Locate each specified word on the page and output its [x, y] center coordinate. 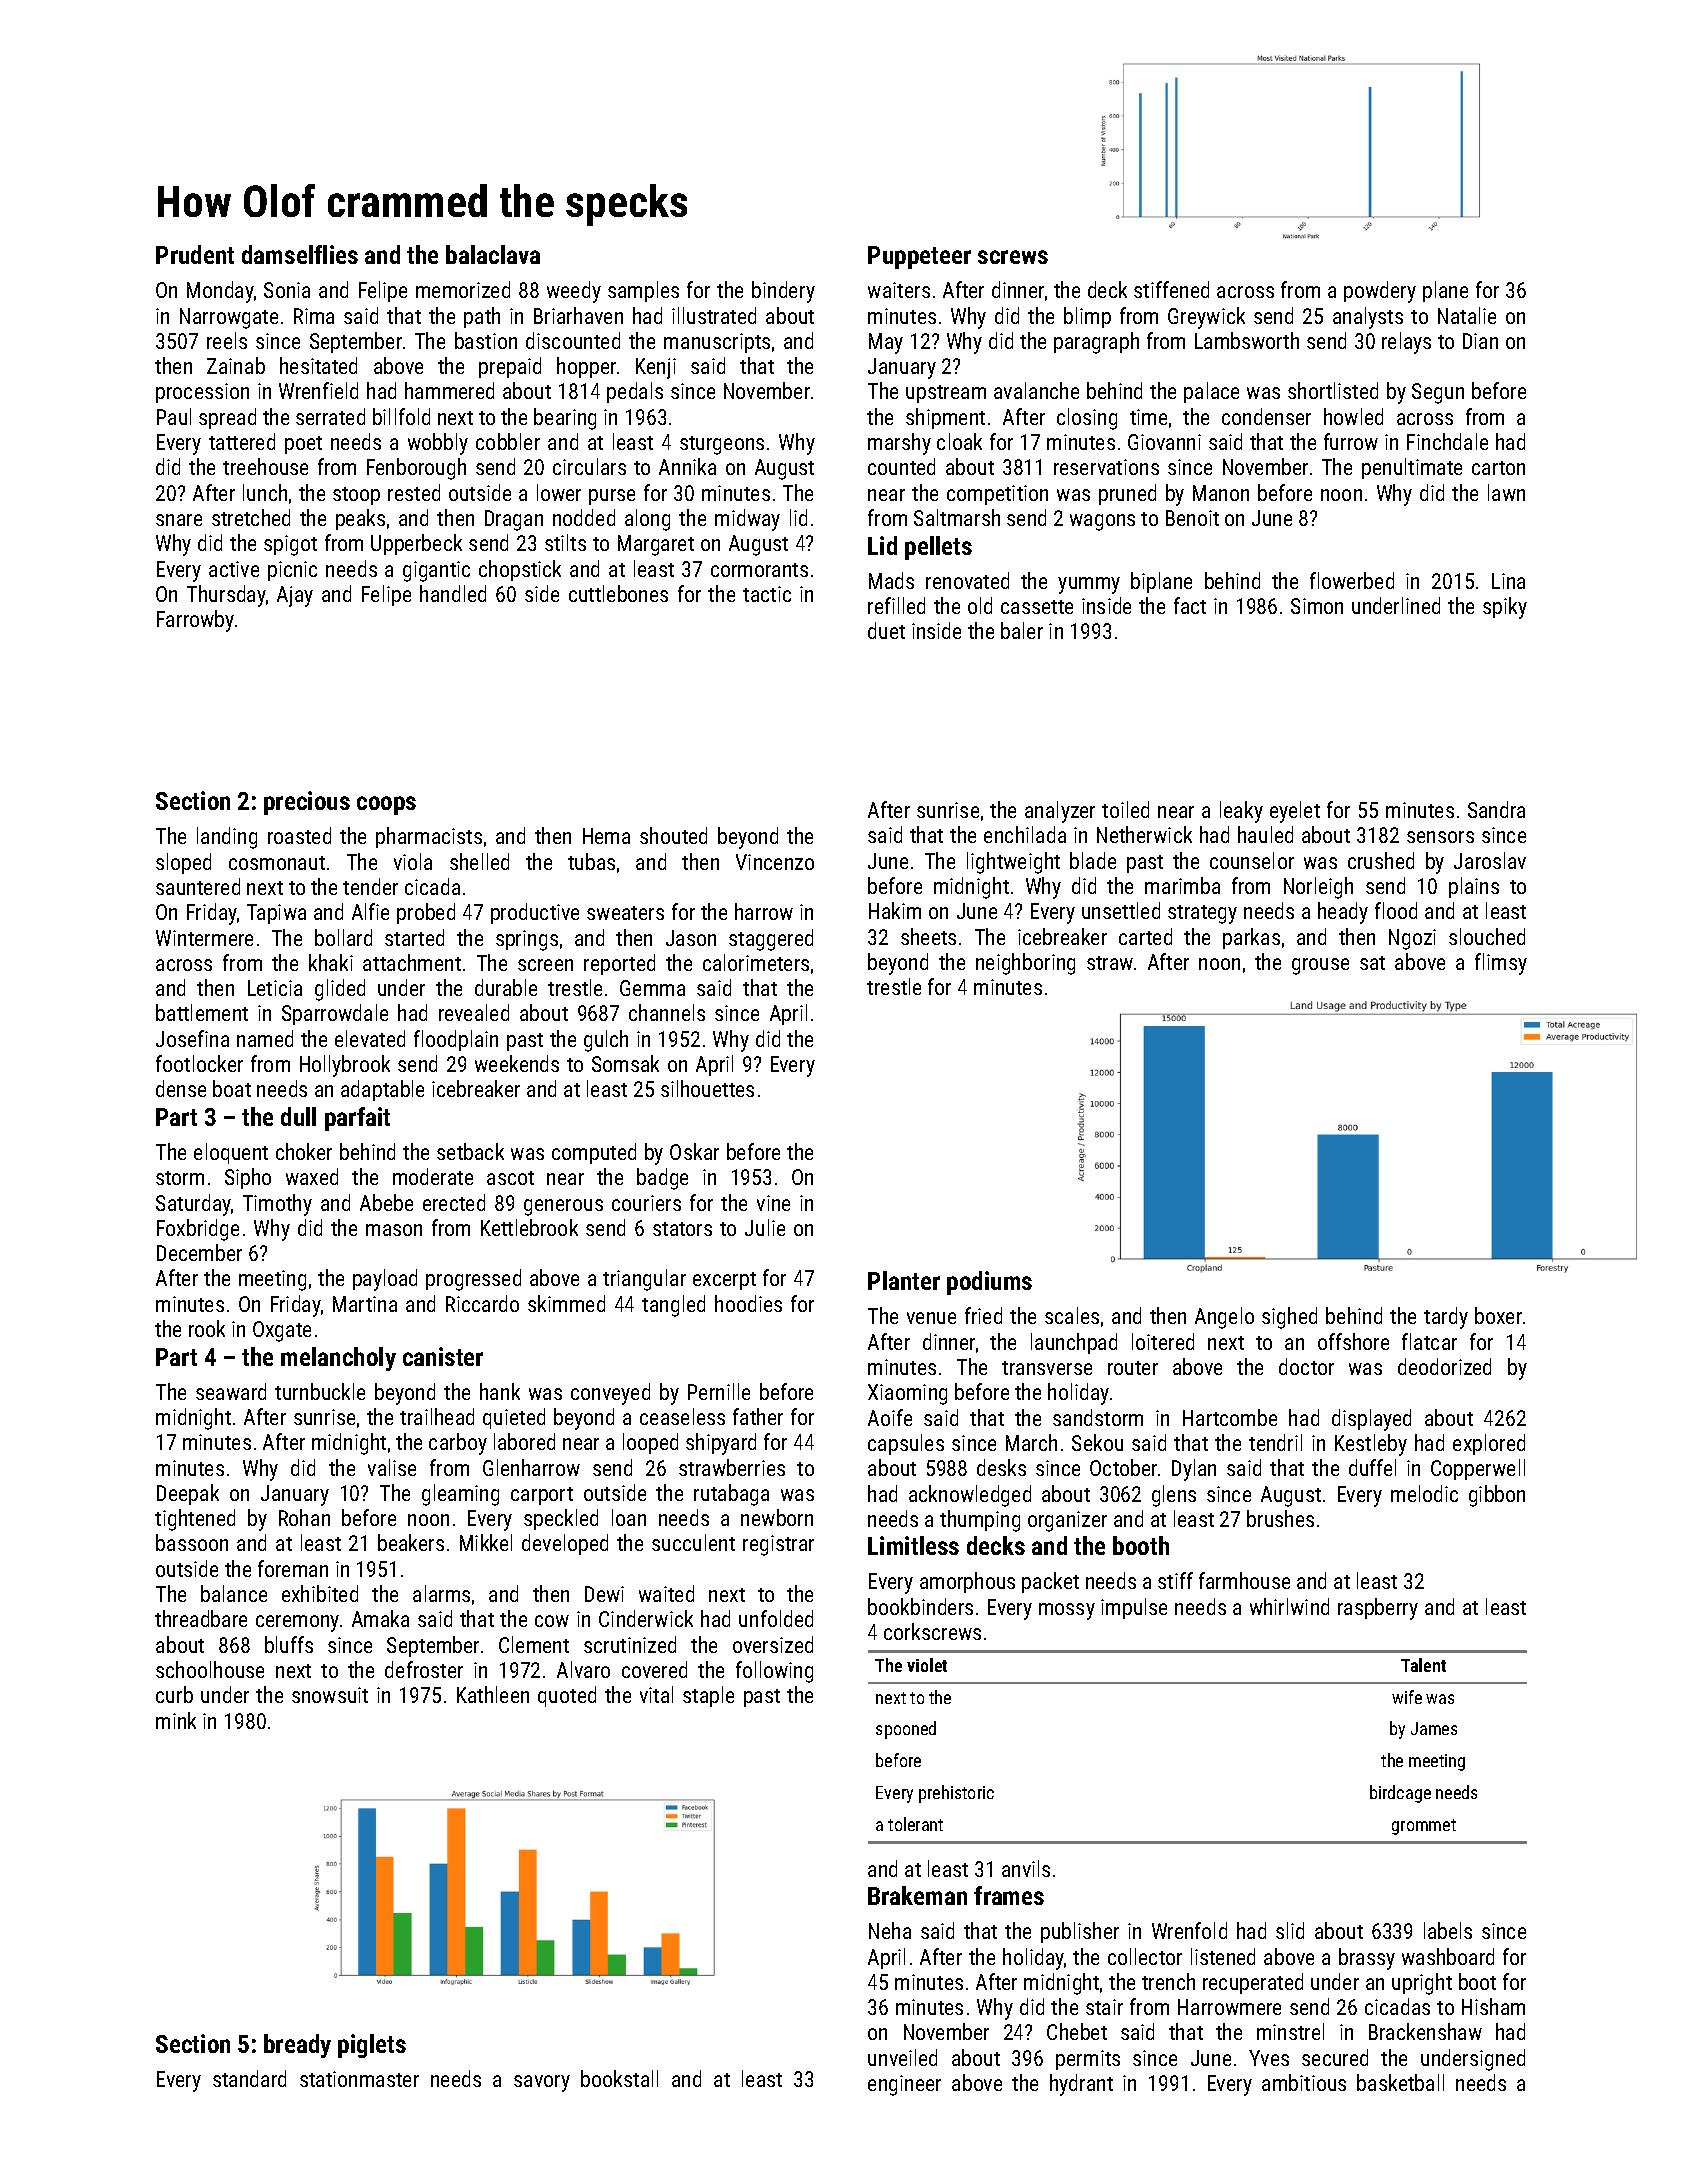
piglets [372, 2046]
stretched [251, 517]
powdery [1380, 292]
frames [1009, 1895]
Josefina [192, 1038]
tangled [673, 1306]
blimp [1087, 317]
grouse [1320, 966]
